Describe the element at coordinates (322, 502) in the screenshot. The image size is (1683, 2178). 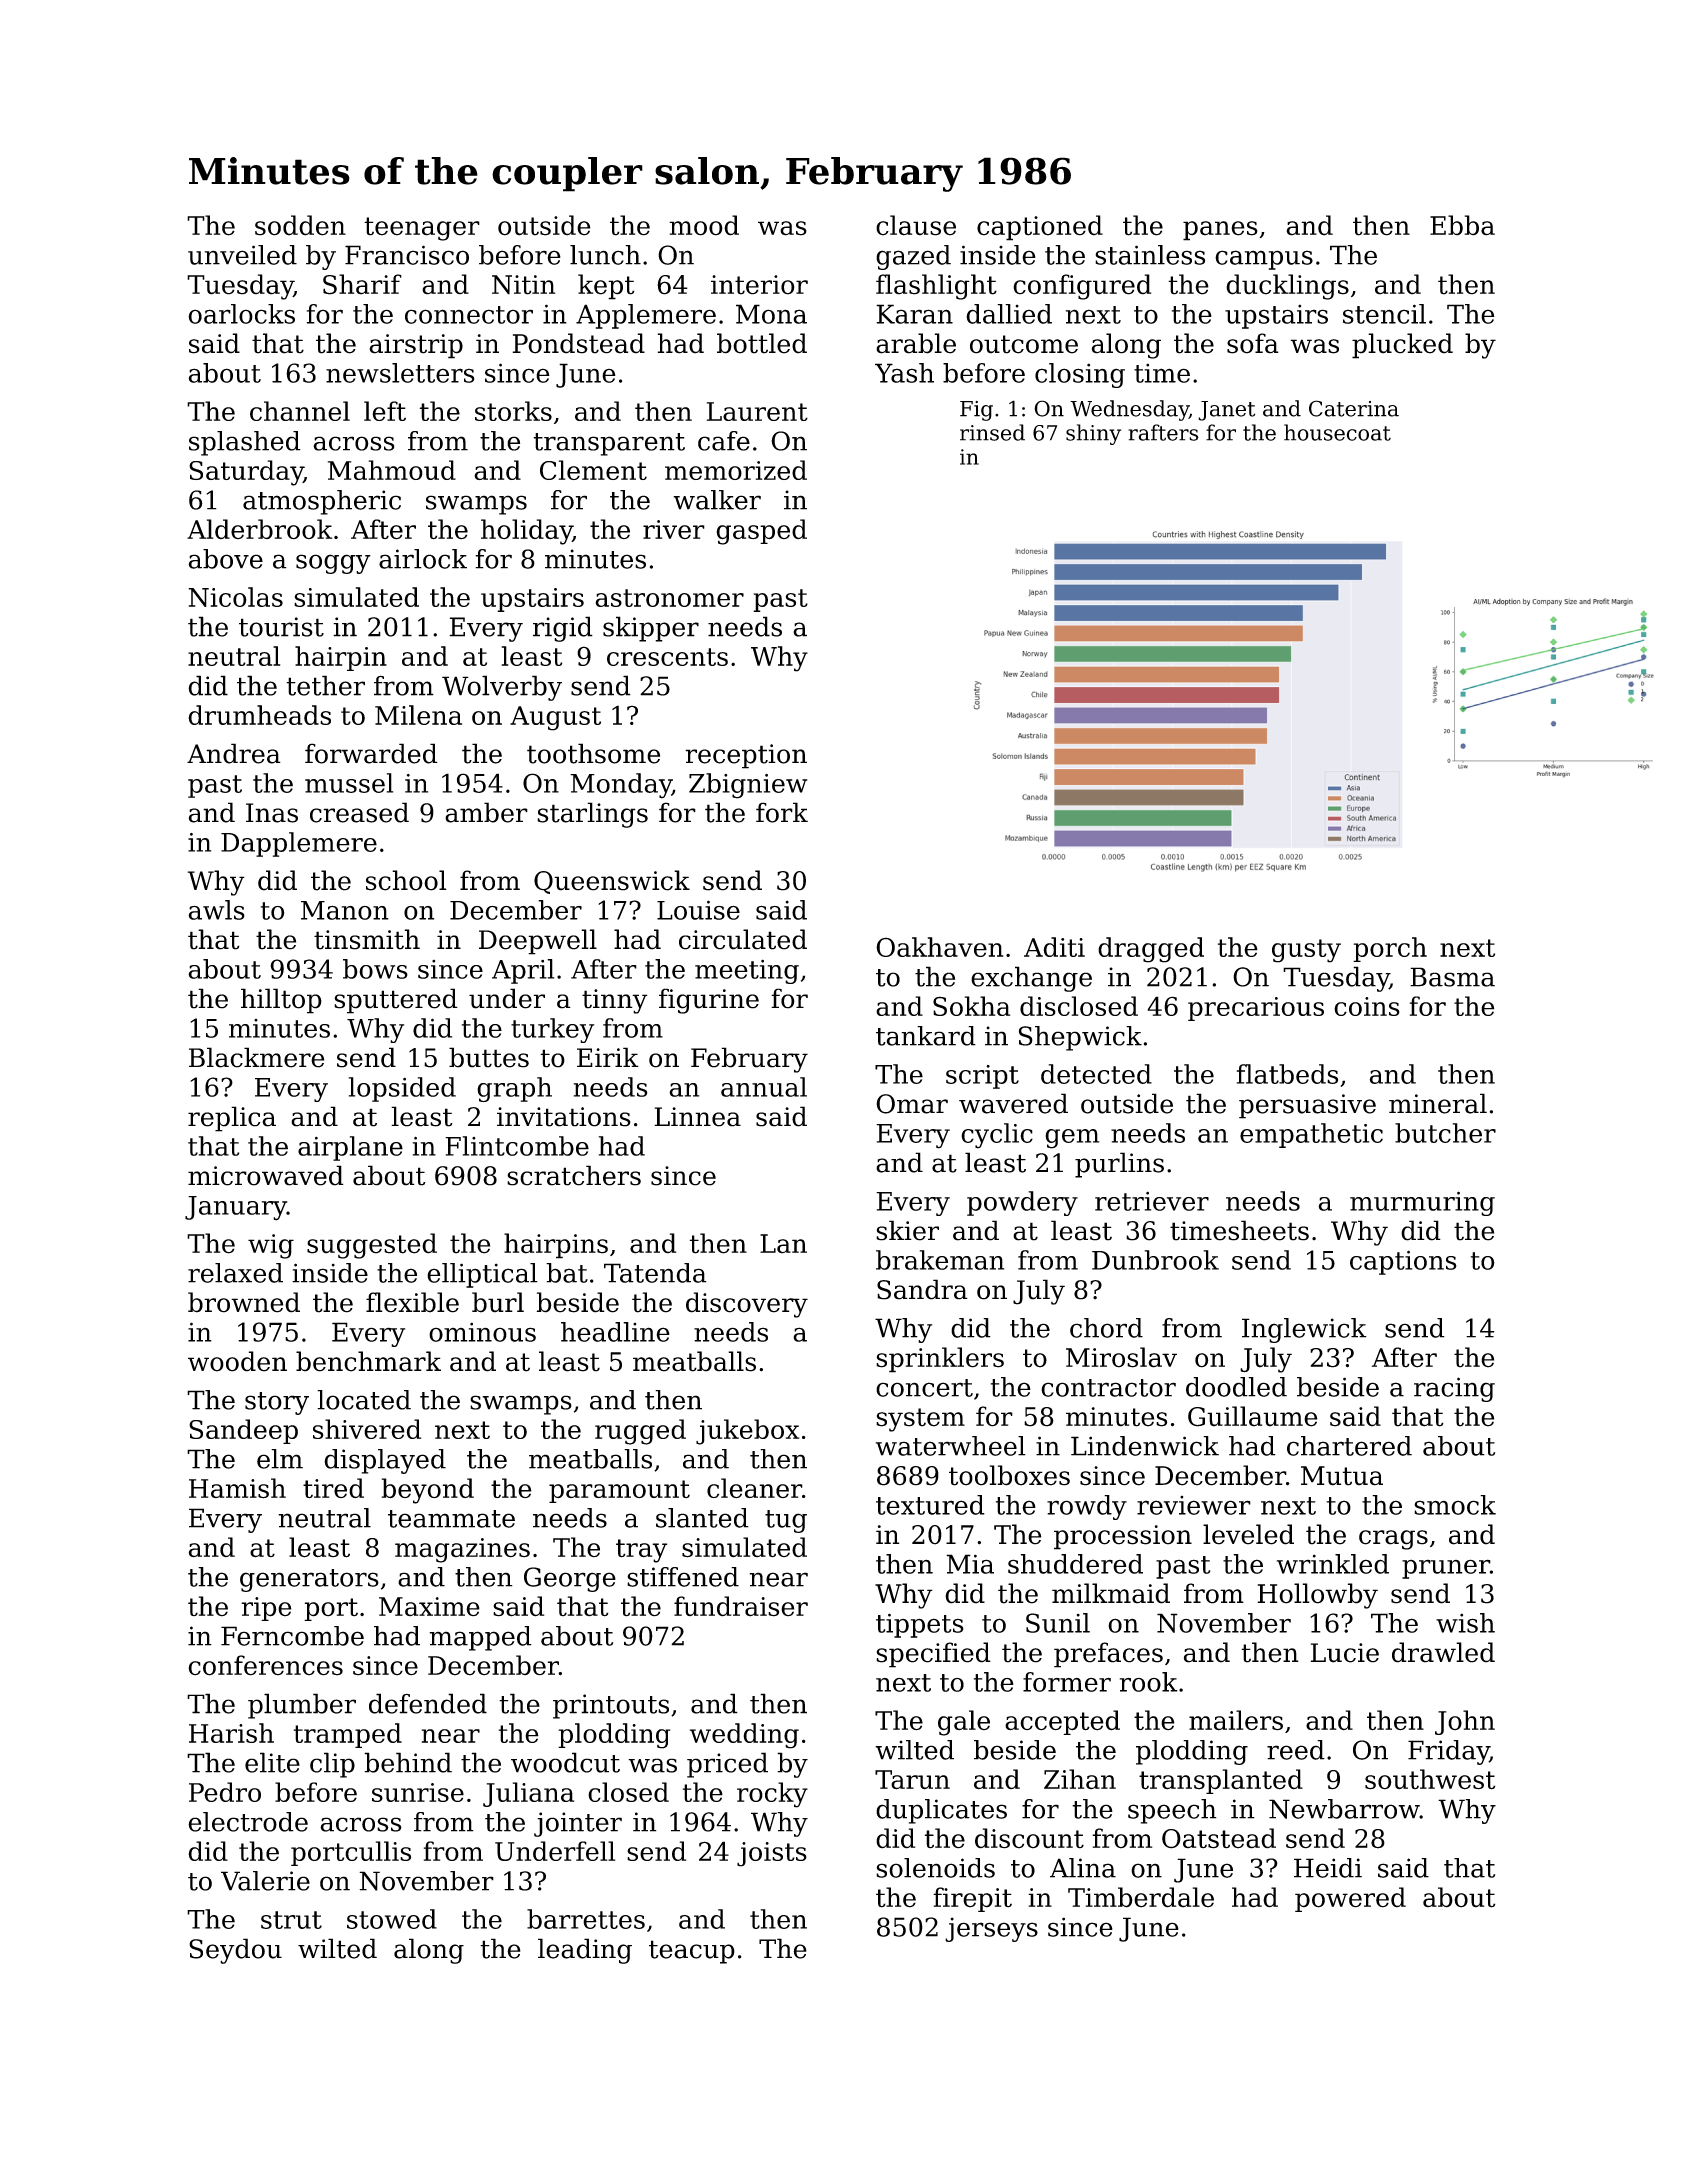
I see `atmospheric` at that location.
